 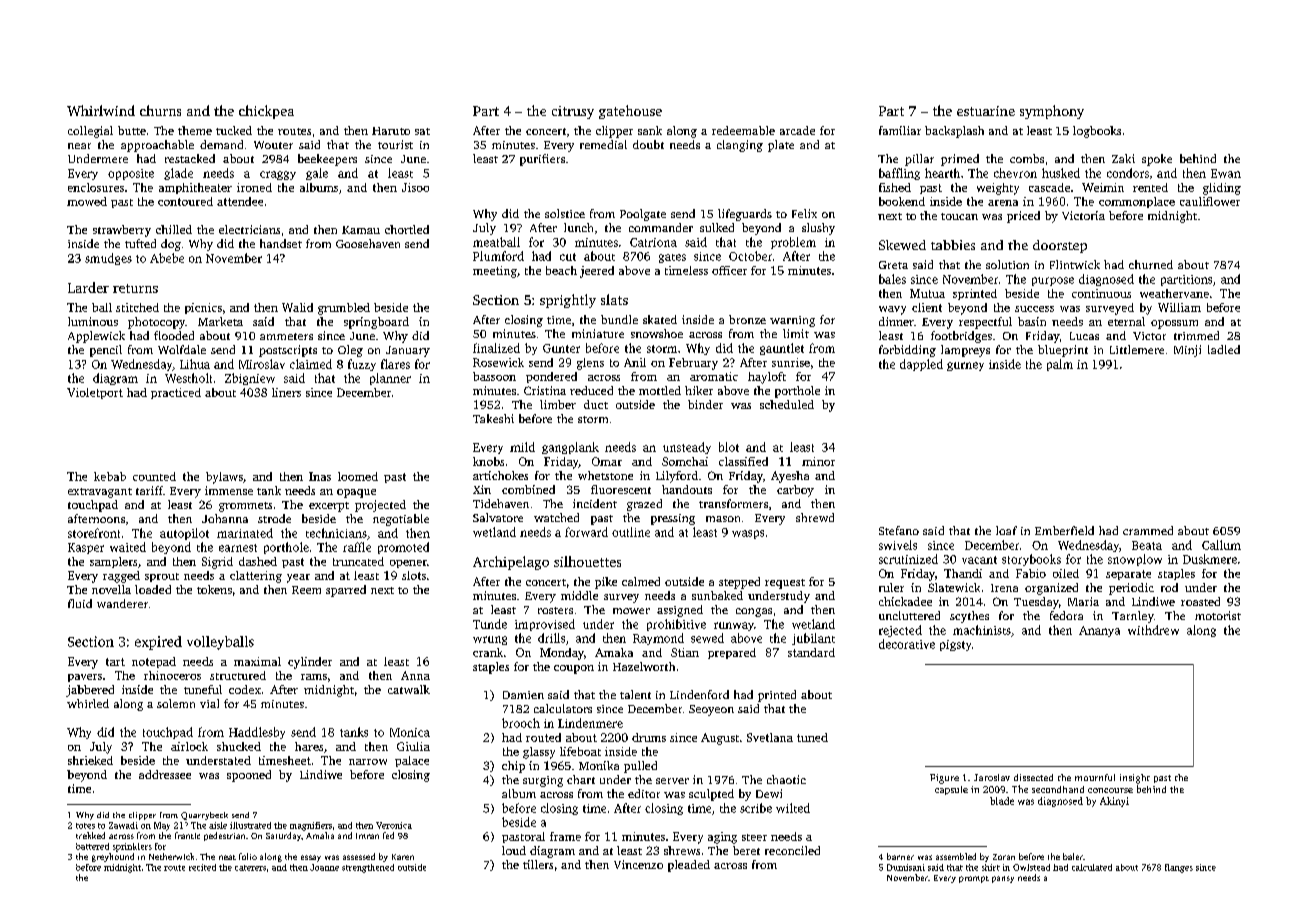 I want to click on estuarine, so click(x=986, y=111).
